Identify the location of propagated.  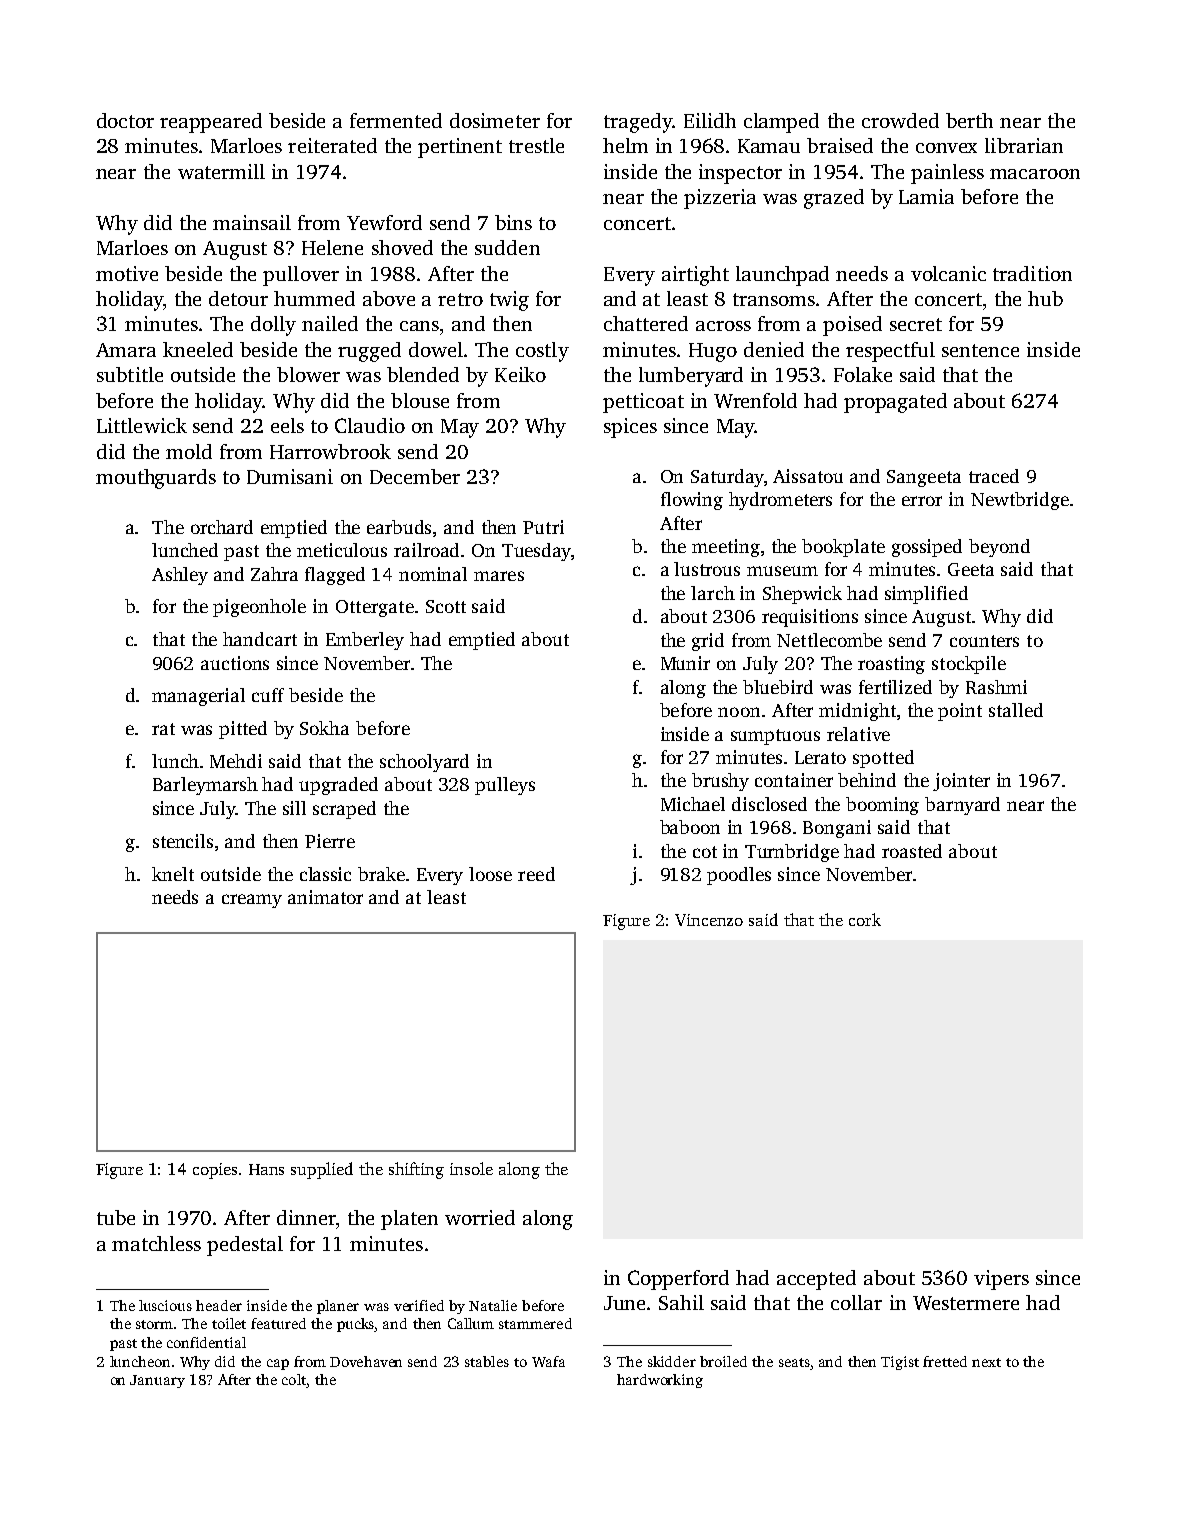
(895, 403).
